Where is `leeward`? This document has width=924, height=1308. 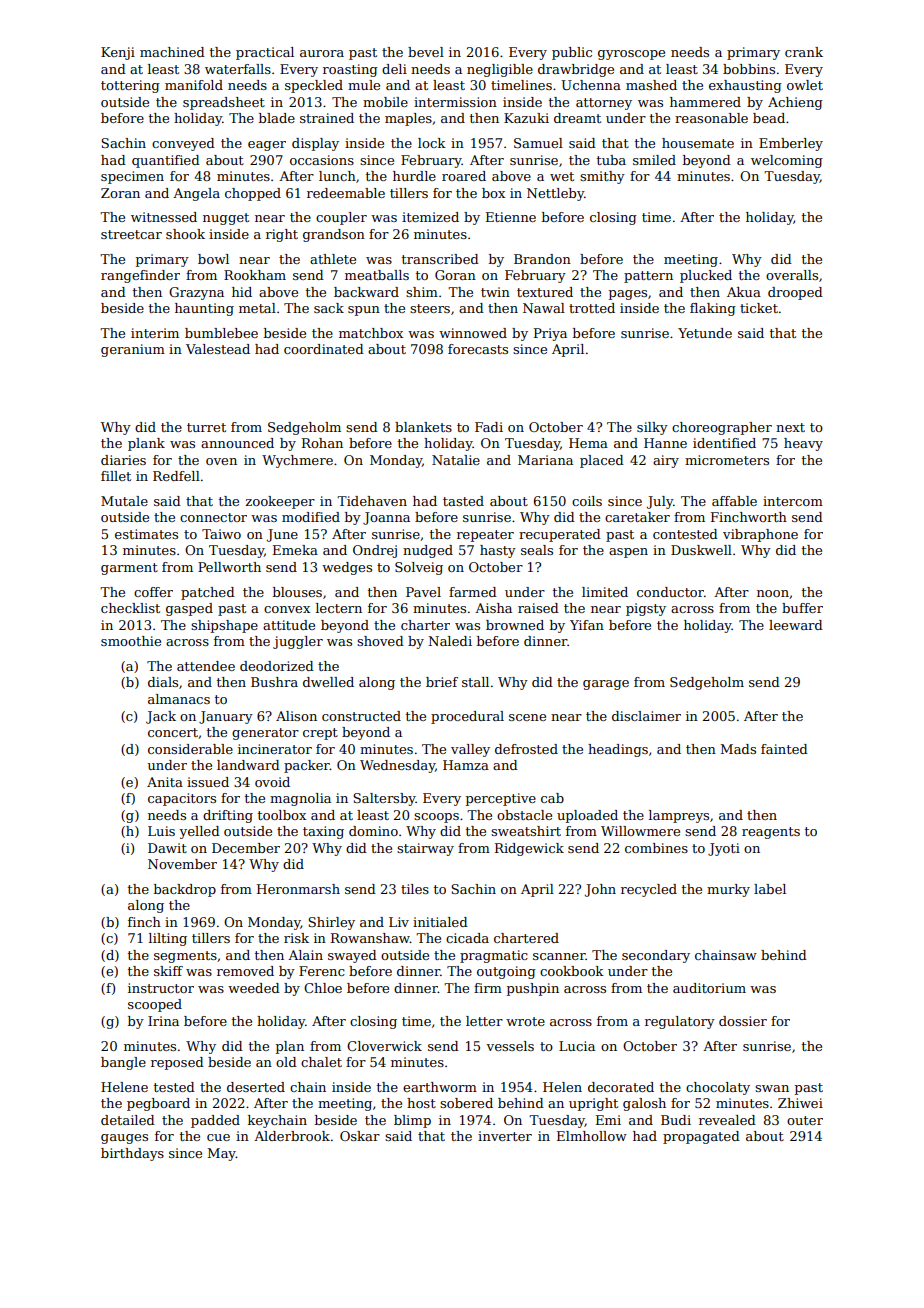
leeward is located at coordinates (796, 625).
